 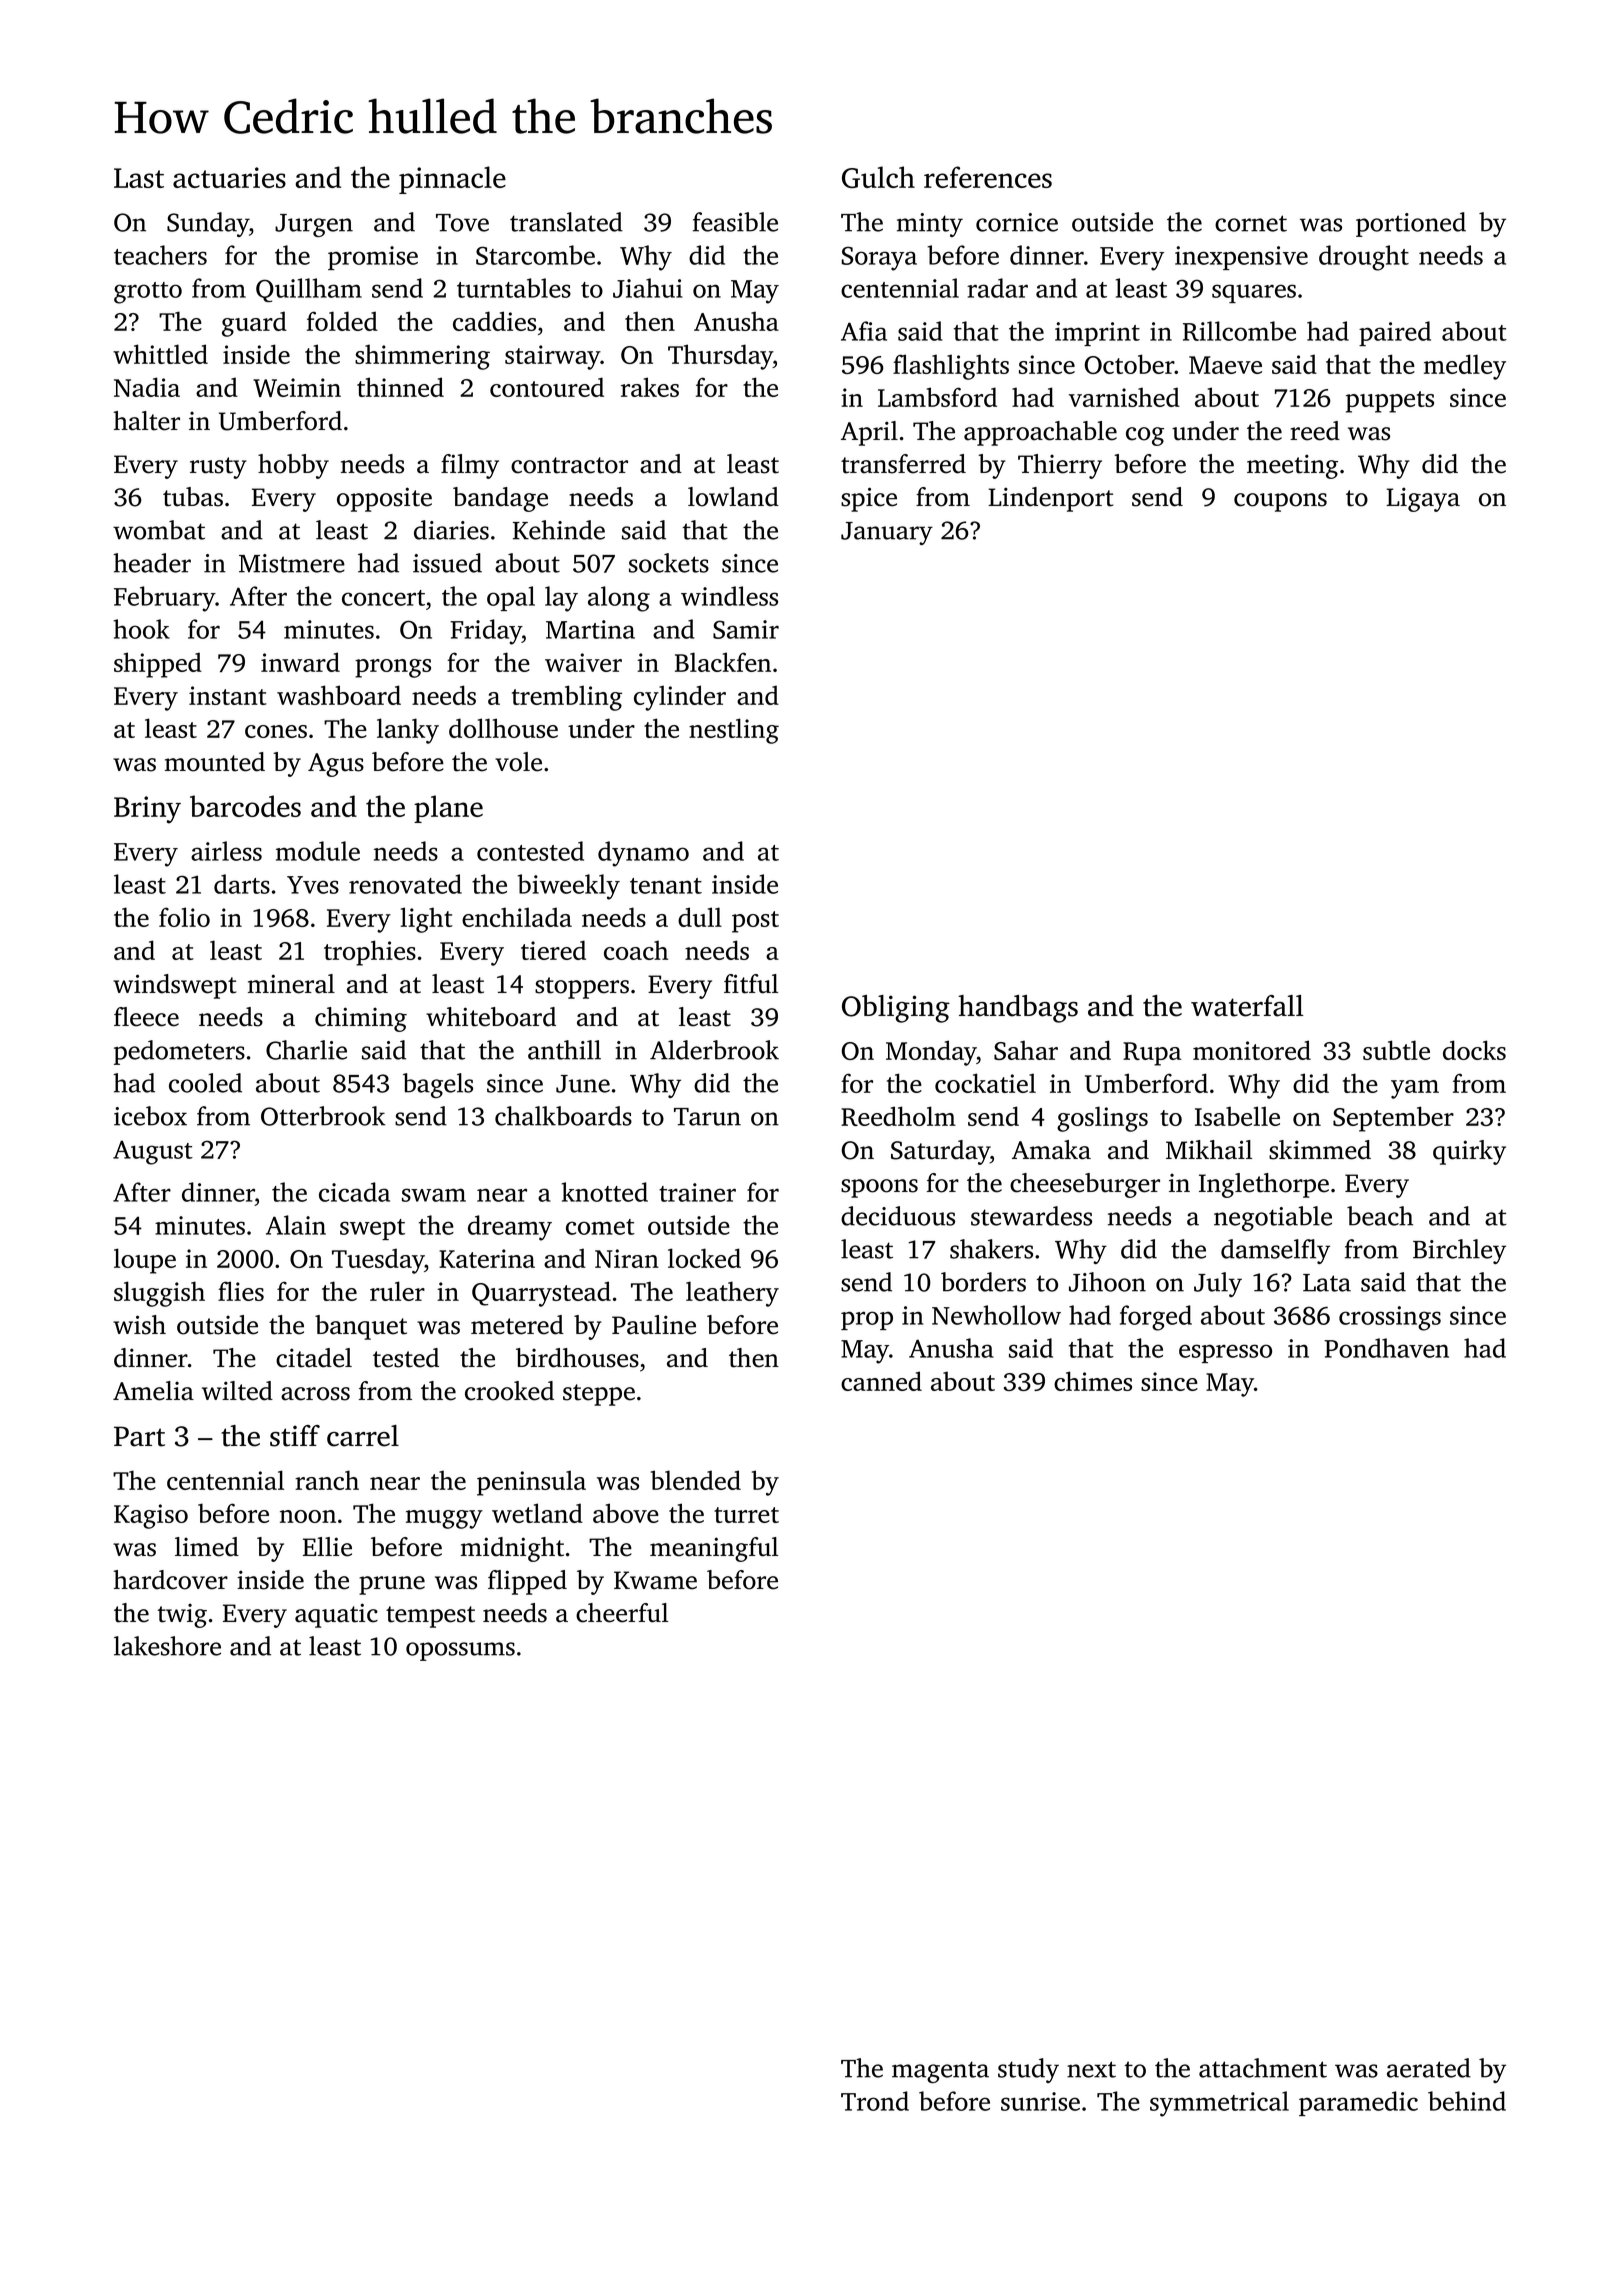 What do you see at coordinates (444, 1519) in the screenshot?
I see `muggy` at bounding box center [444, 1519].
